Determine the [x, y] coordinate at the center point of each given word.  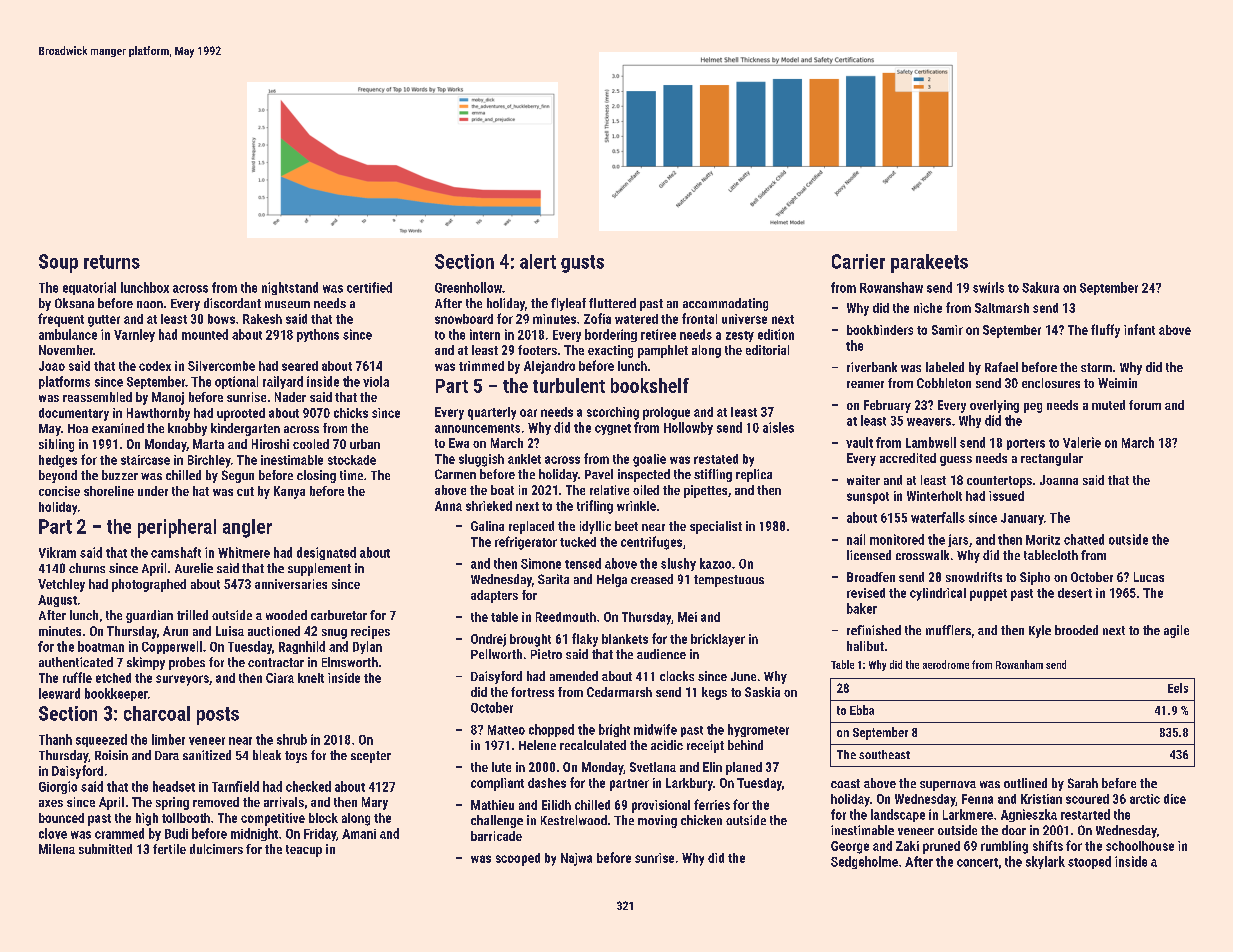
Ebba [862, 710]
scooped [518, 859]
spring [172, 803]
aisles [778, 427]
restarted [1085, 814]
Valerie [1082, 442]
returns [112, 262]
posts [218, 716]
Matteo [506, 730]
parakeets [929, 263]
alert [538, 261]
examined [118, 428]
